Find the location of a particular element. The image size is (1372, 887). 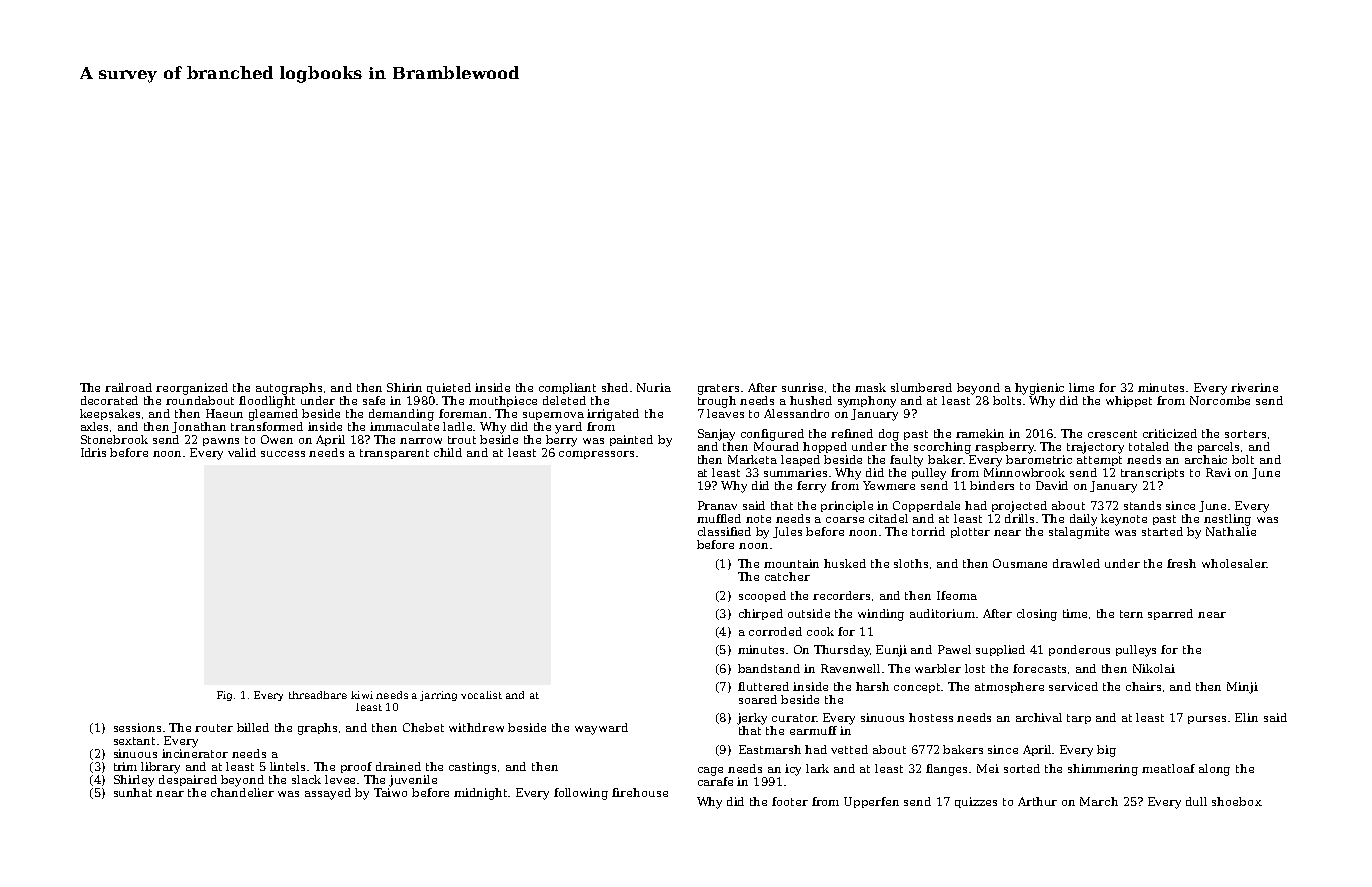

along is located at coordinates (1214, 770).
